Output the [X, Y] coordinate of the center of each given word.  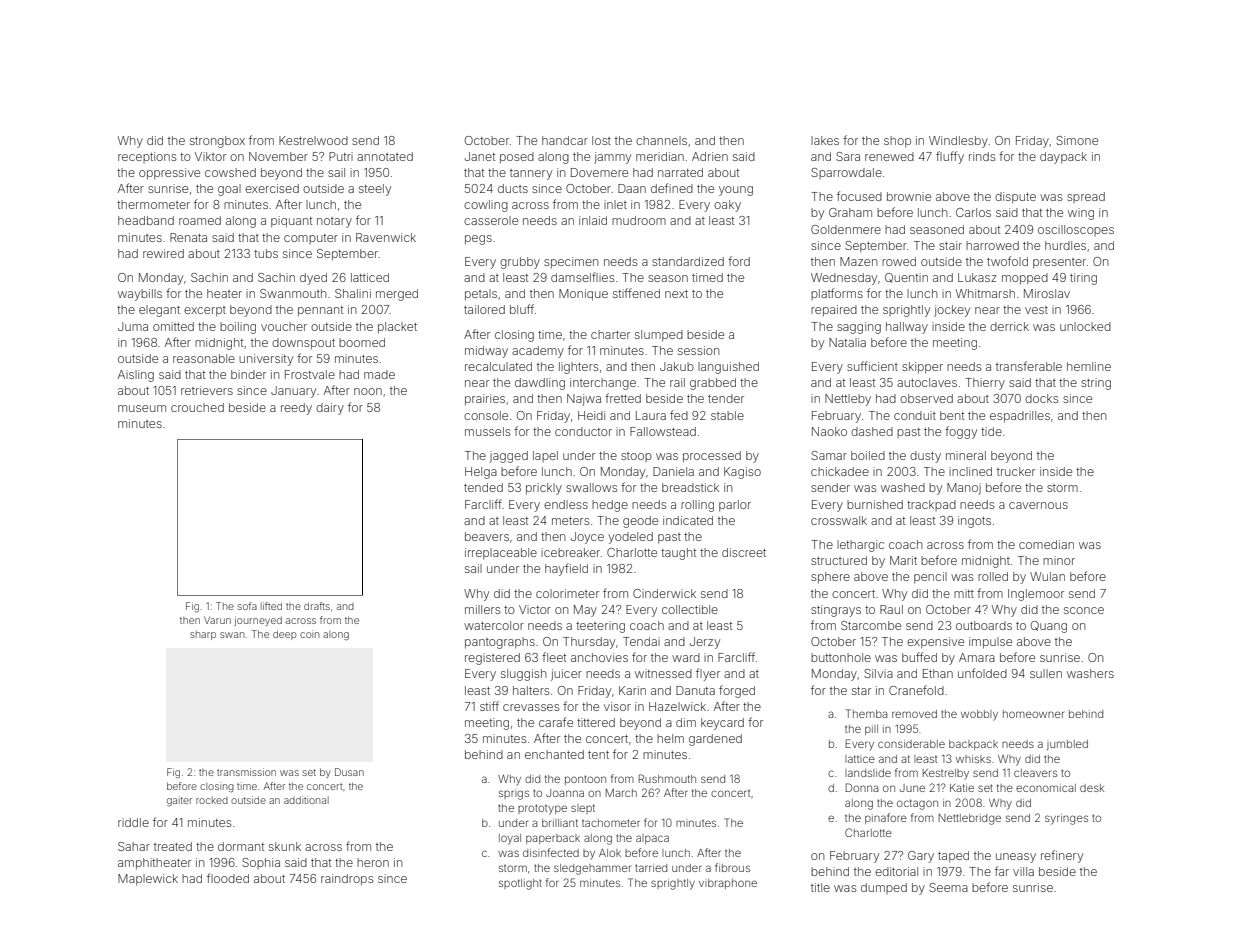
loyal [510, 839]
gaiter [179, 801]
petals [481, 295]
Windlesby [958, 142]
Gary [921, 857]
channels [661, 140]
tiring [1083, 279]
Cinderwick [664, 593]
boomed [362, 342]
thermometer [153, 204]
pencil [930, 578]
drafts [317, 606]
